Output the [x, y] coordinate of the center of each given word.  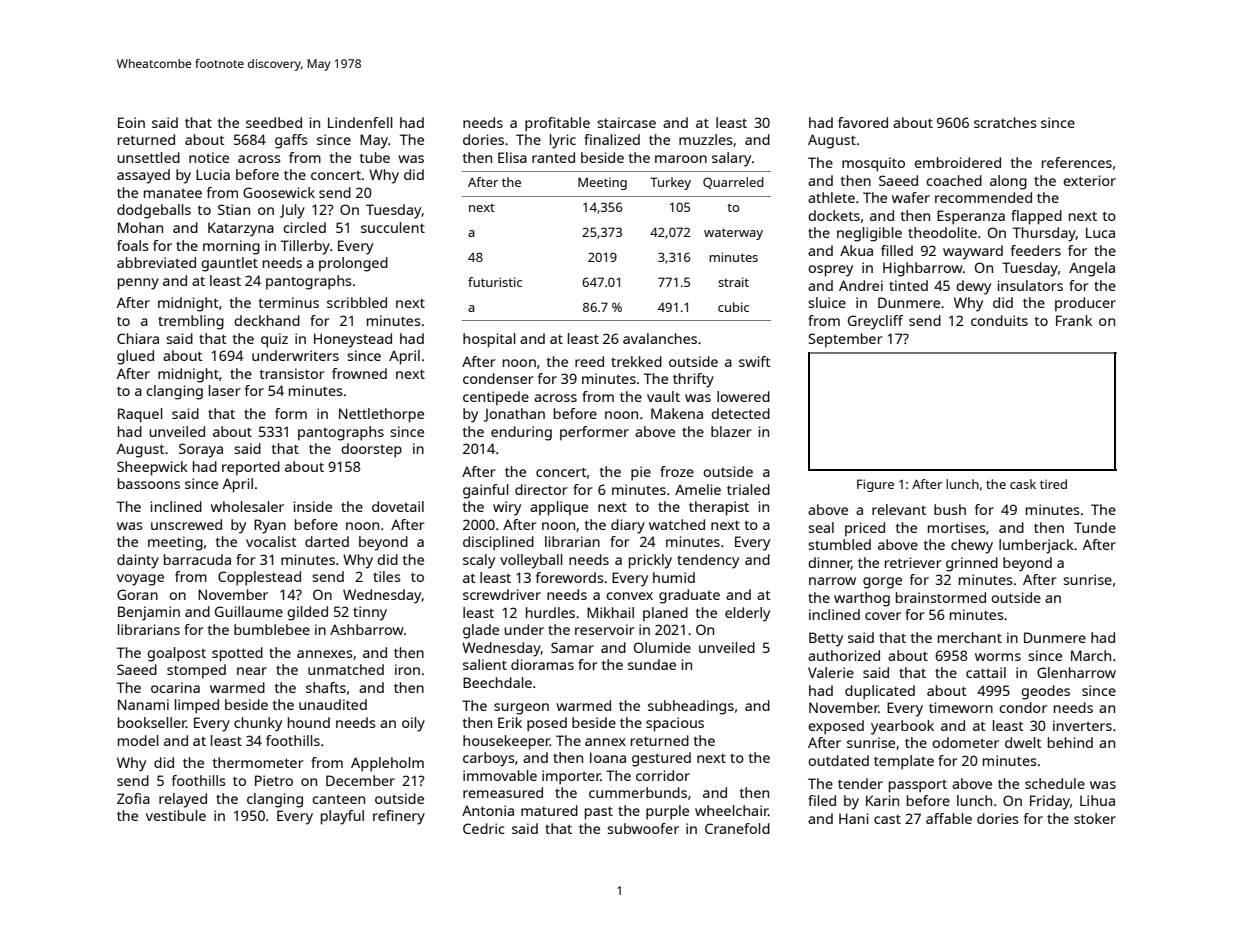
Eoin [131, 122]
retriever [913, 562]
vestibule [176, 815]
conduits [999, 320]
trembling [191, 322]
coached [954, 180]
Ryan [270, 526]
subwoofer [643, 828]
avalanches [660, 338]
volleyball [531, 561]
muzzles [706, 139]
